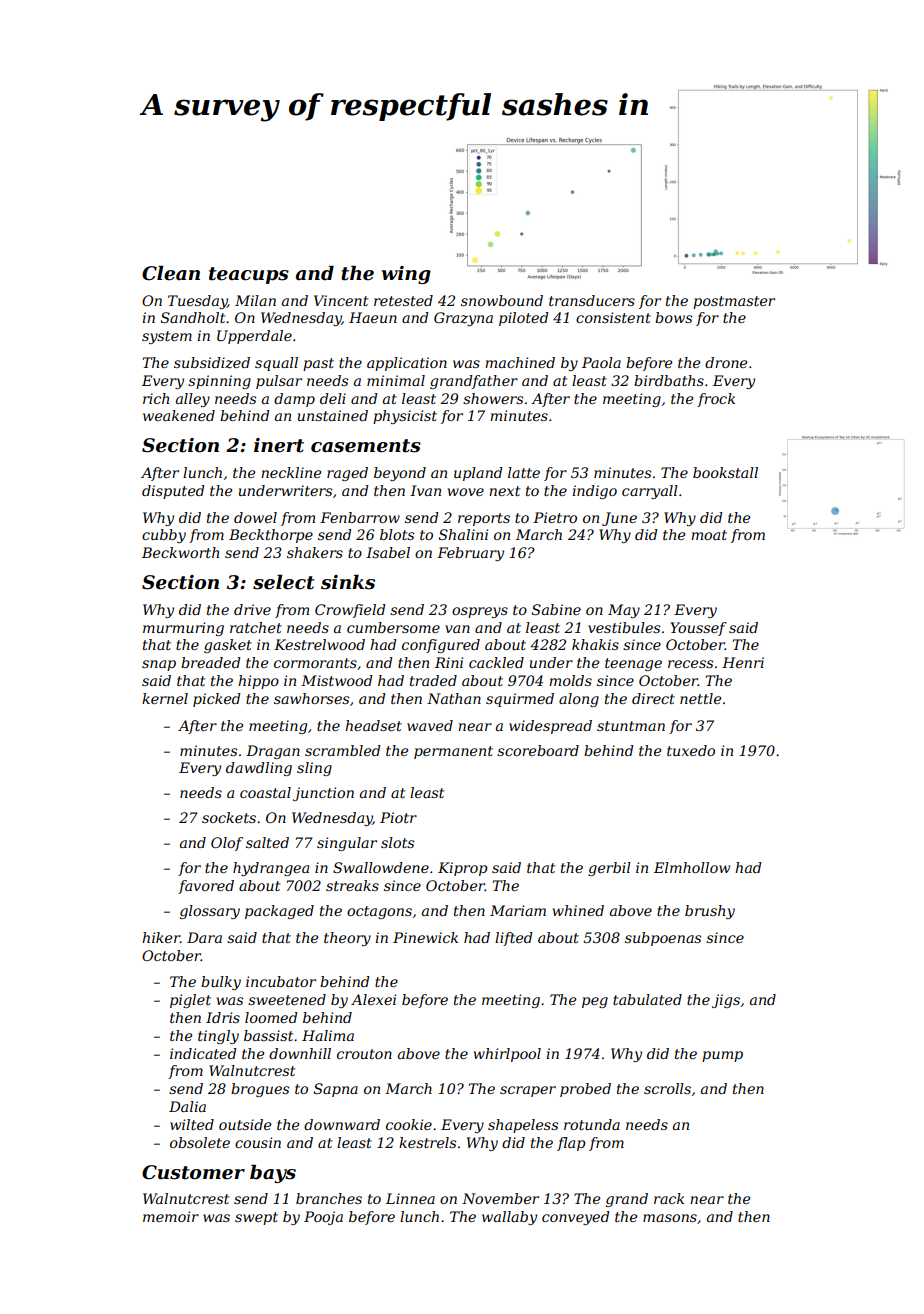  Describe the element at coordinates (403, 300) in the screenshot. I see `retested` at that location.
